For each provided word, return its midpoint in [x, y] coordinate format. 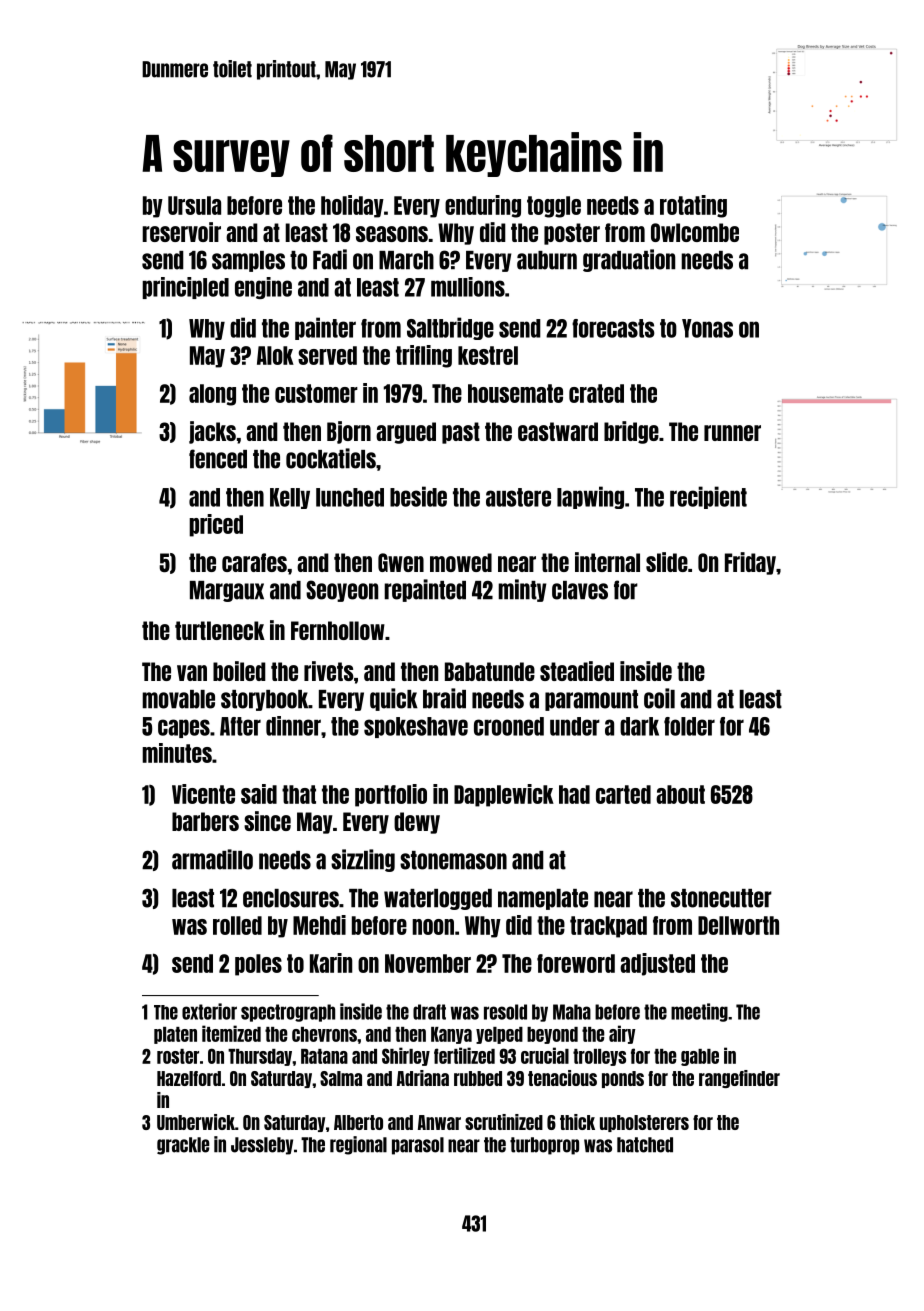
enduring [483, 206]
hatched [645, 1145]
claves [580, 590]
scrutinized [504, 1122]
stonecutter [721, 898]
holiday [352, 206]
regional [358, 1145]
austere [518, 497]
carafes [254, 562]
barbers [205, 821]
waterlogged [438, 899]
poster [572, 234]
